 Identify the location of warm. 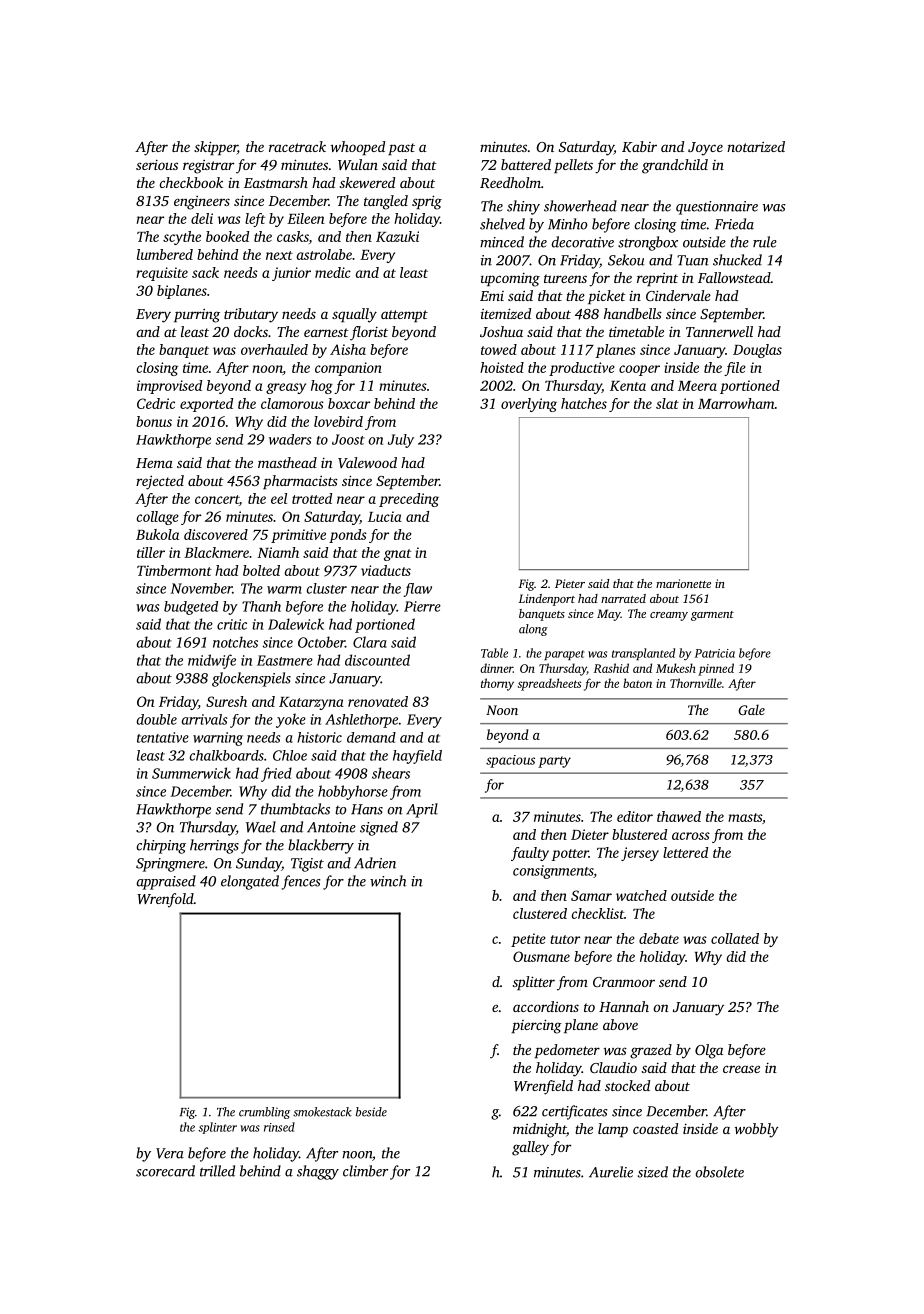
(284, 590).
